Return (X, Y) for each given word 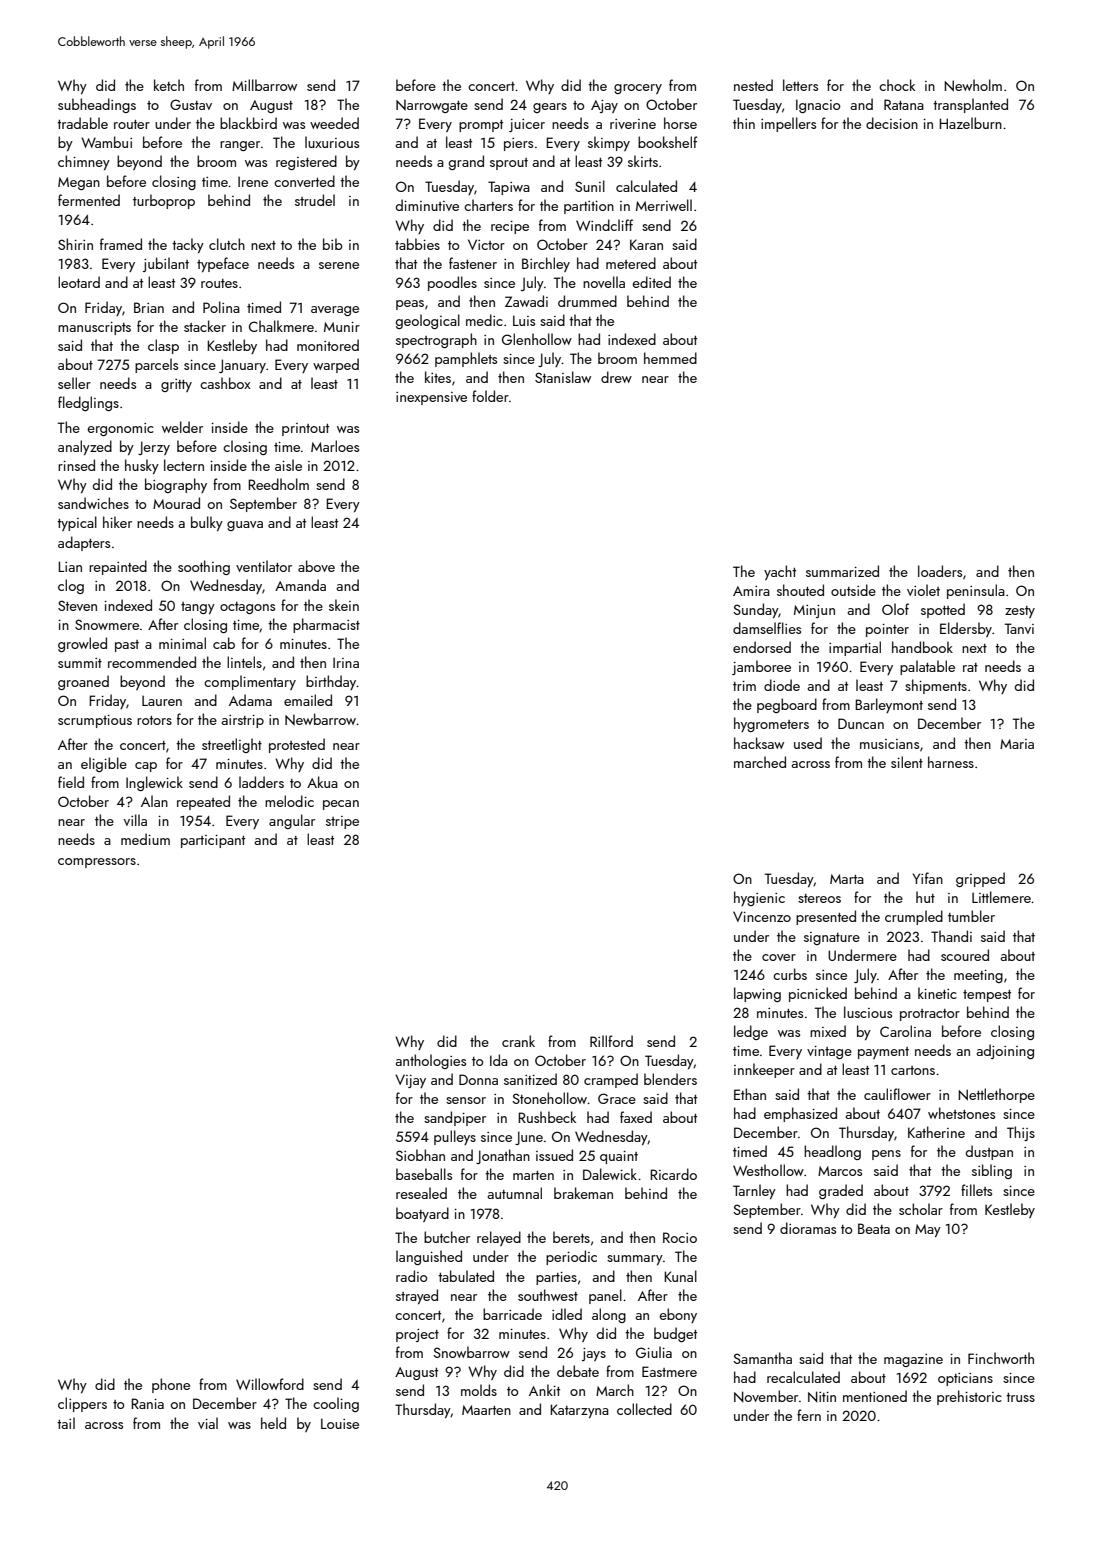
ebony (678, 1315)
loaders (940, 571)
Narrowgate (432, 106)
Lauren (162, 700)
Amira (751, 591)
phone (171, 1385)
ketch (169, 85)
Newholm (973, 85)
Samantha (762, 1358)
